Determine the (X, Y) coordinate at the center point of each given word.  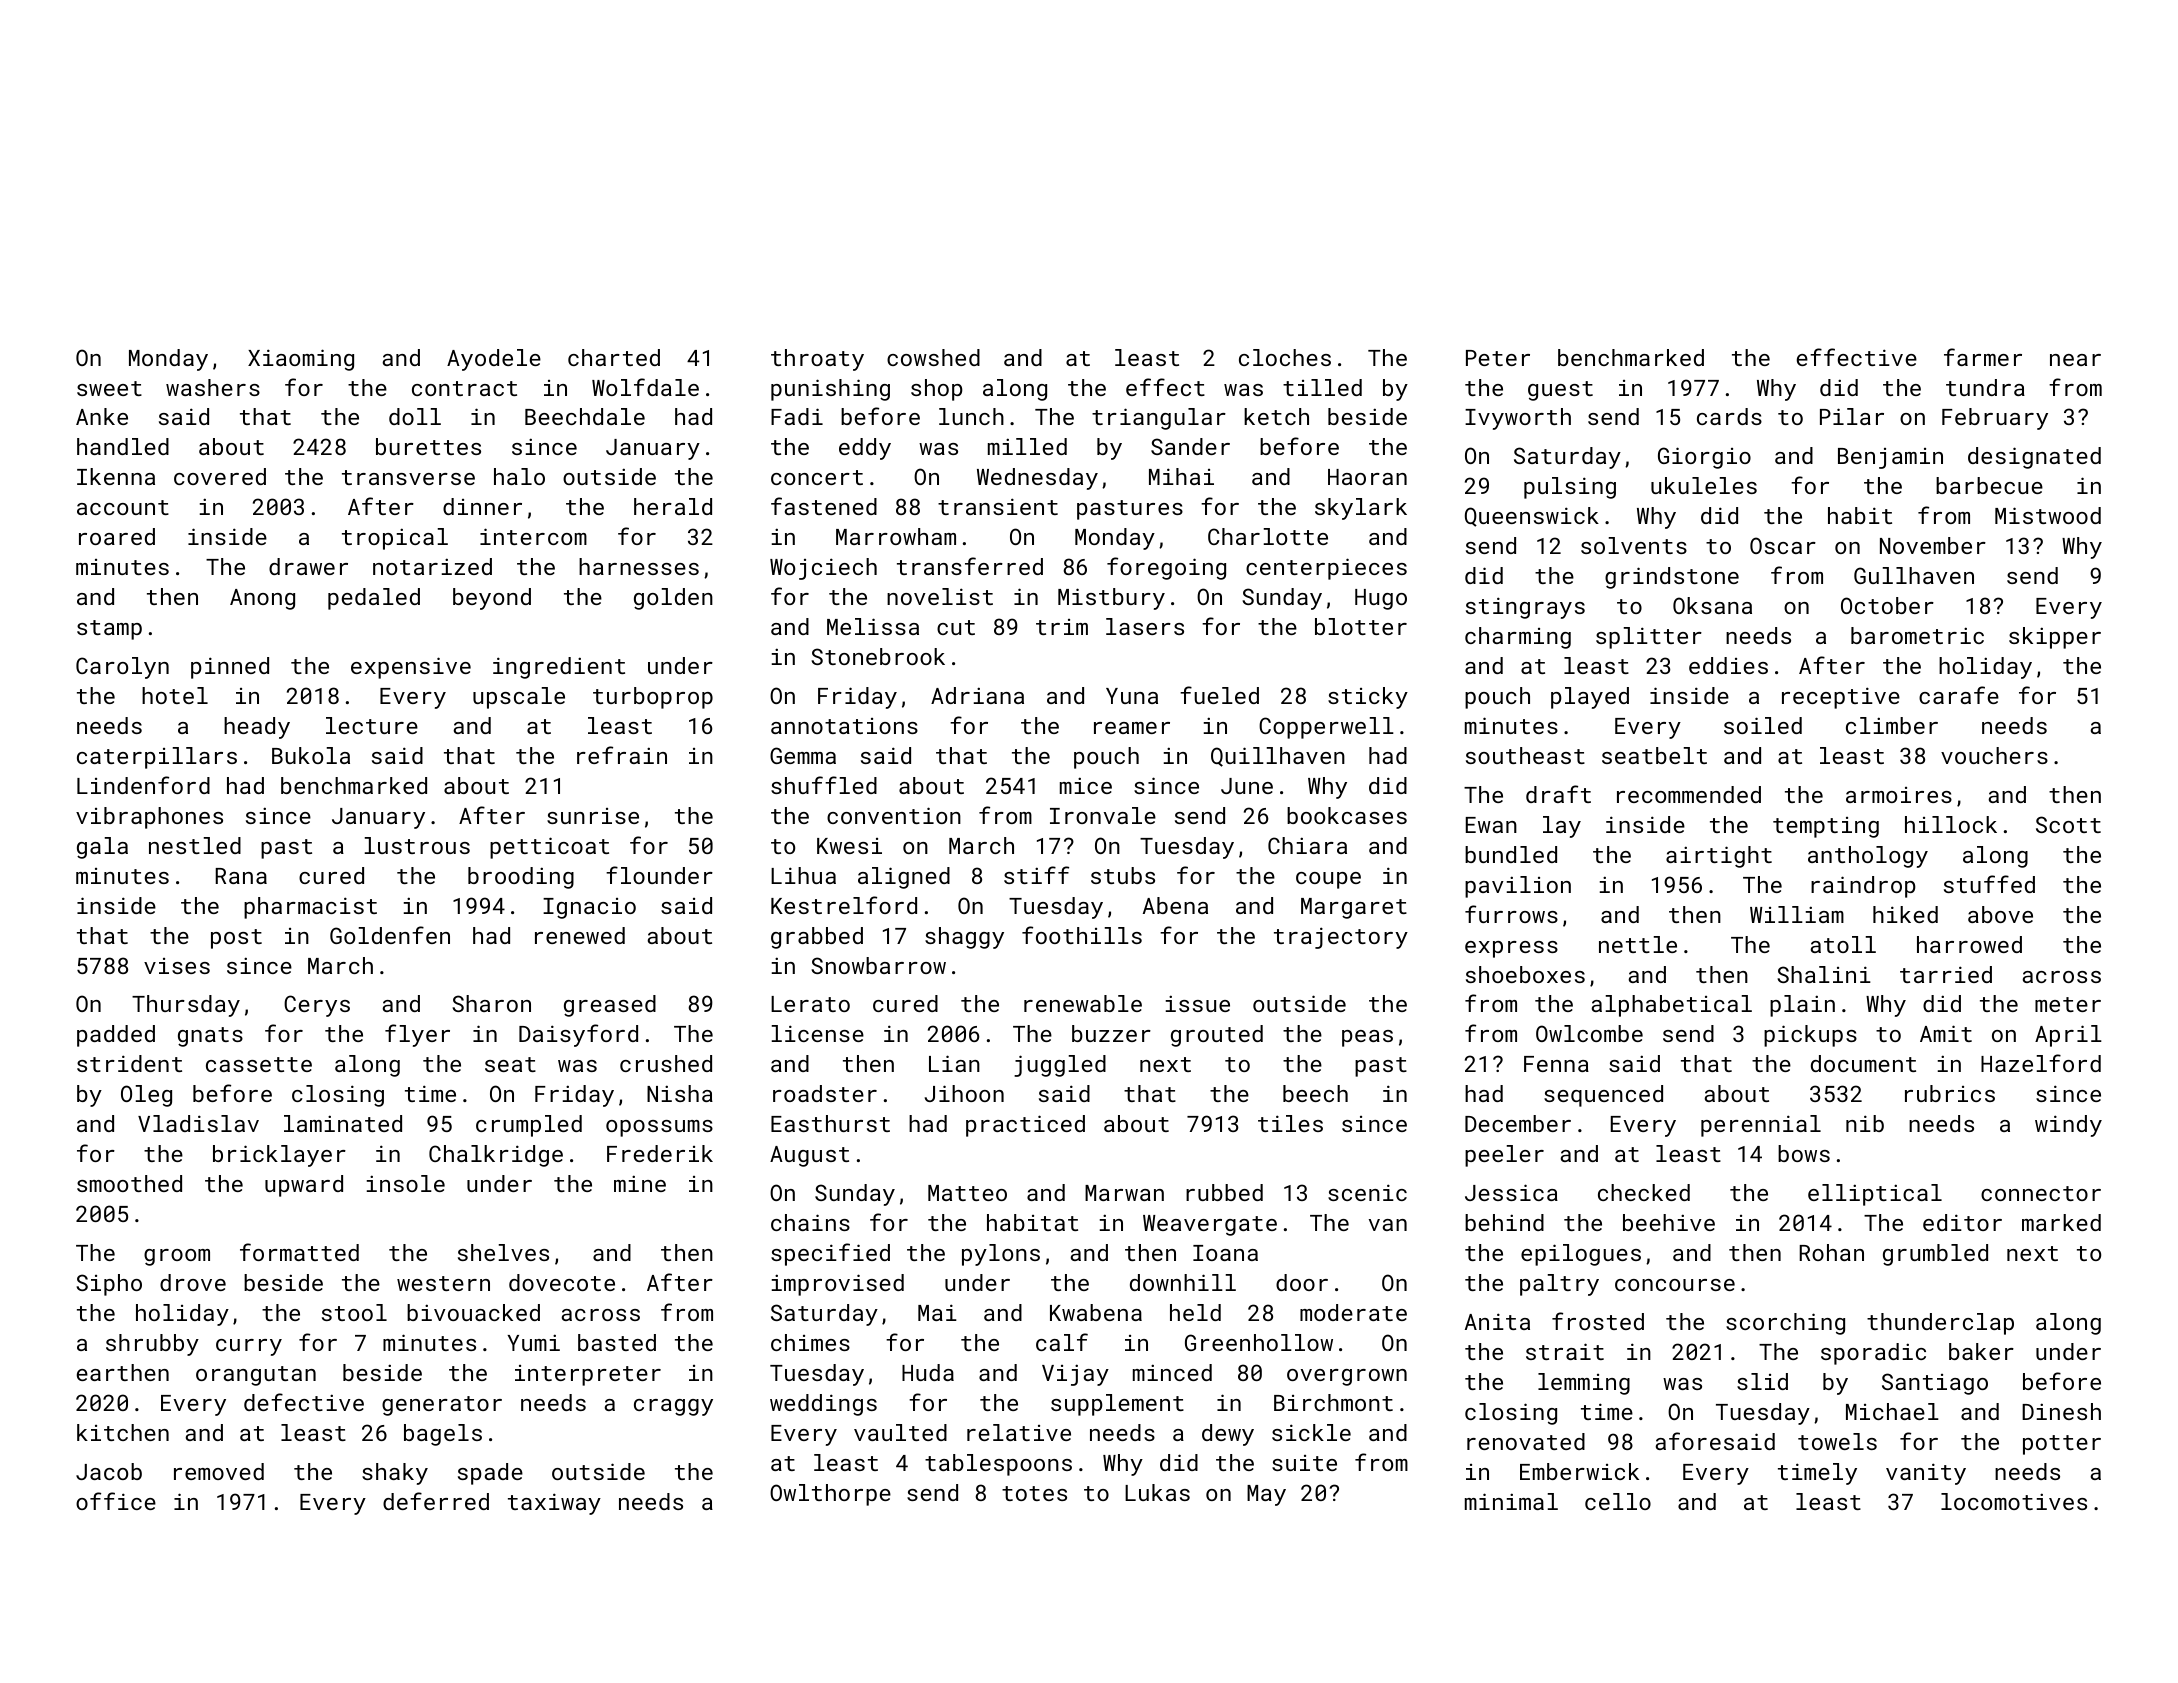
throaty (817, 360)
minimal (1511, 1501)
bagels (443, 1435)
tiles (1290, 1123)
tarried (1946, 974)
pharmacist (310, 908)
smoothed (129, 1183)
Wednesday (1037, 479)
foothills (1082, 935)
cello (1618, 1501)
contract (464, 388)
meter (2068, 1004)
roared (117, 536)
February (1995, 419)
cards (1729, 416)
